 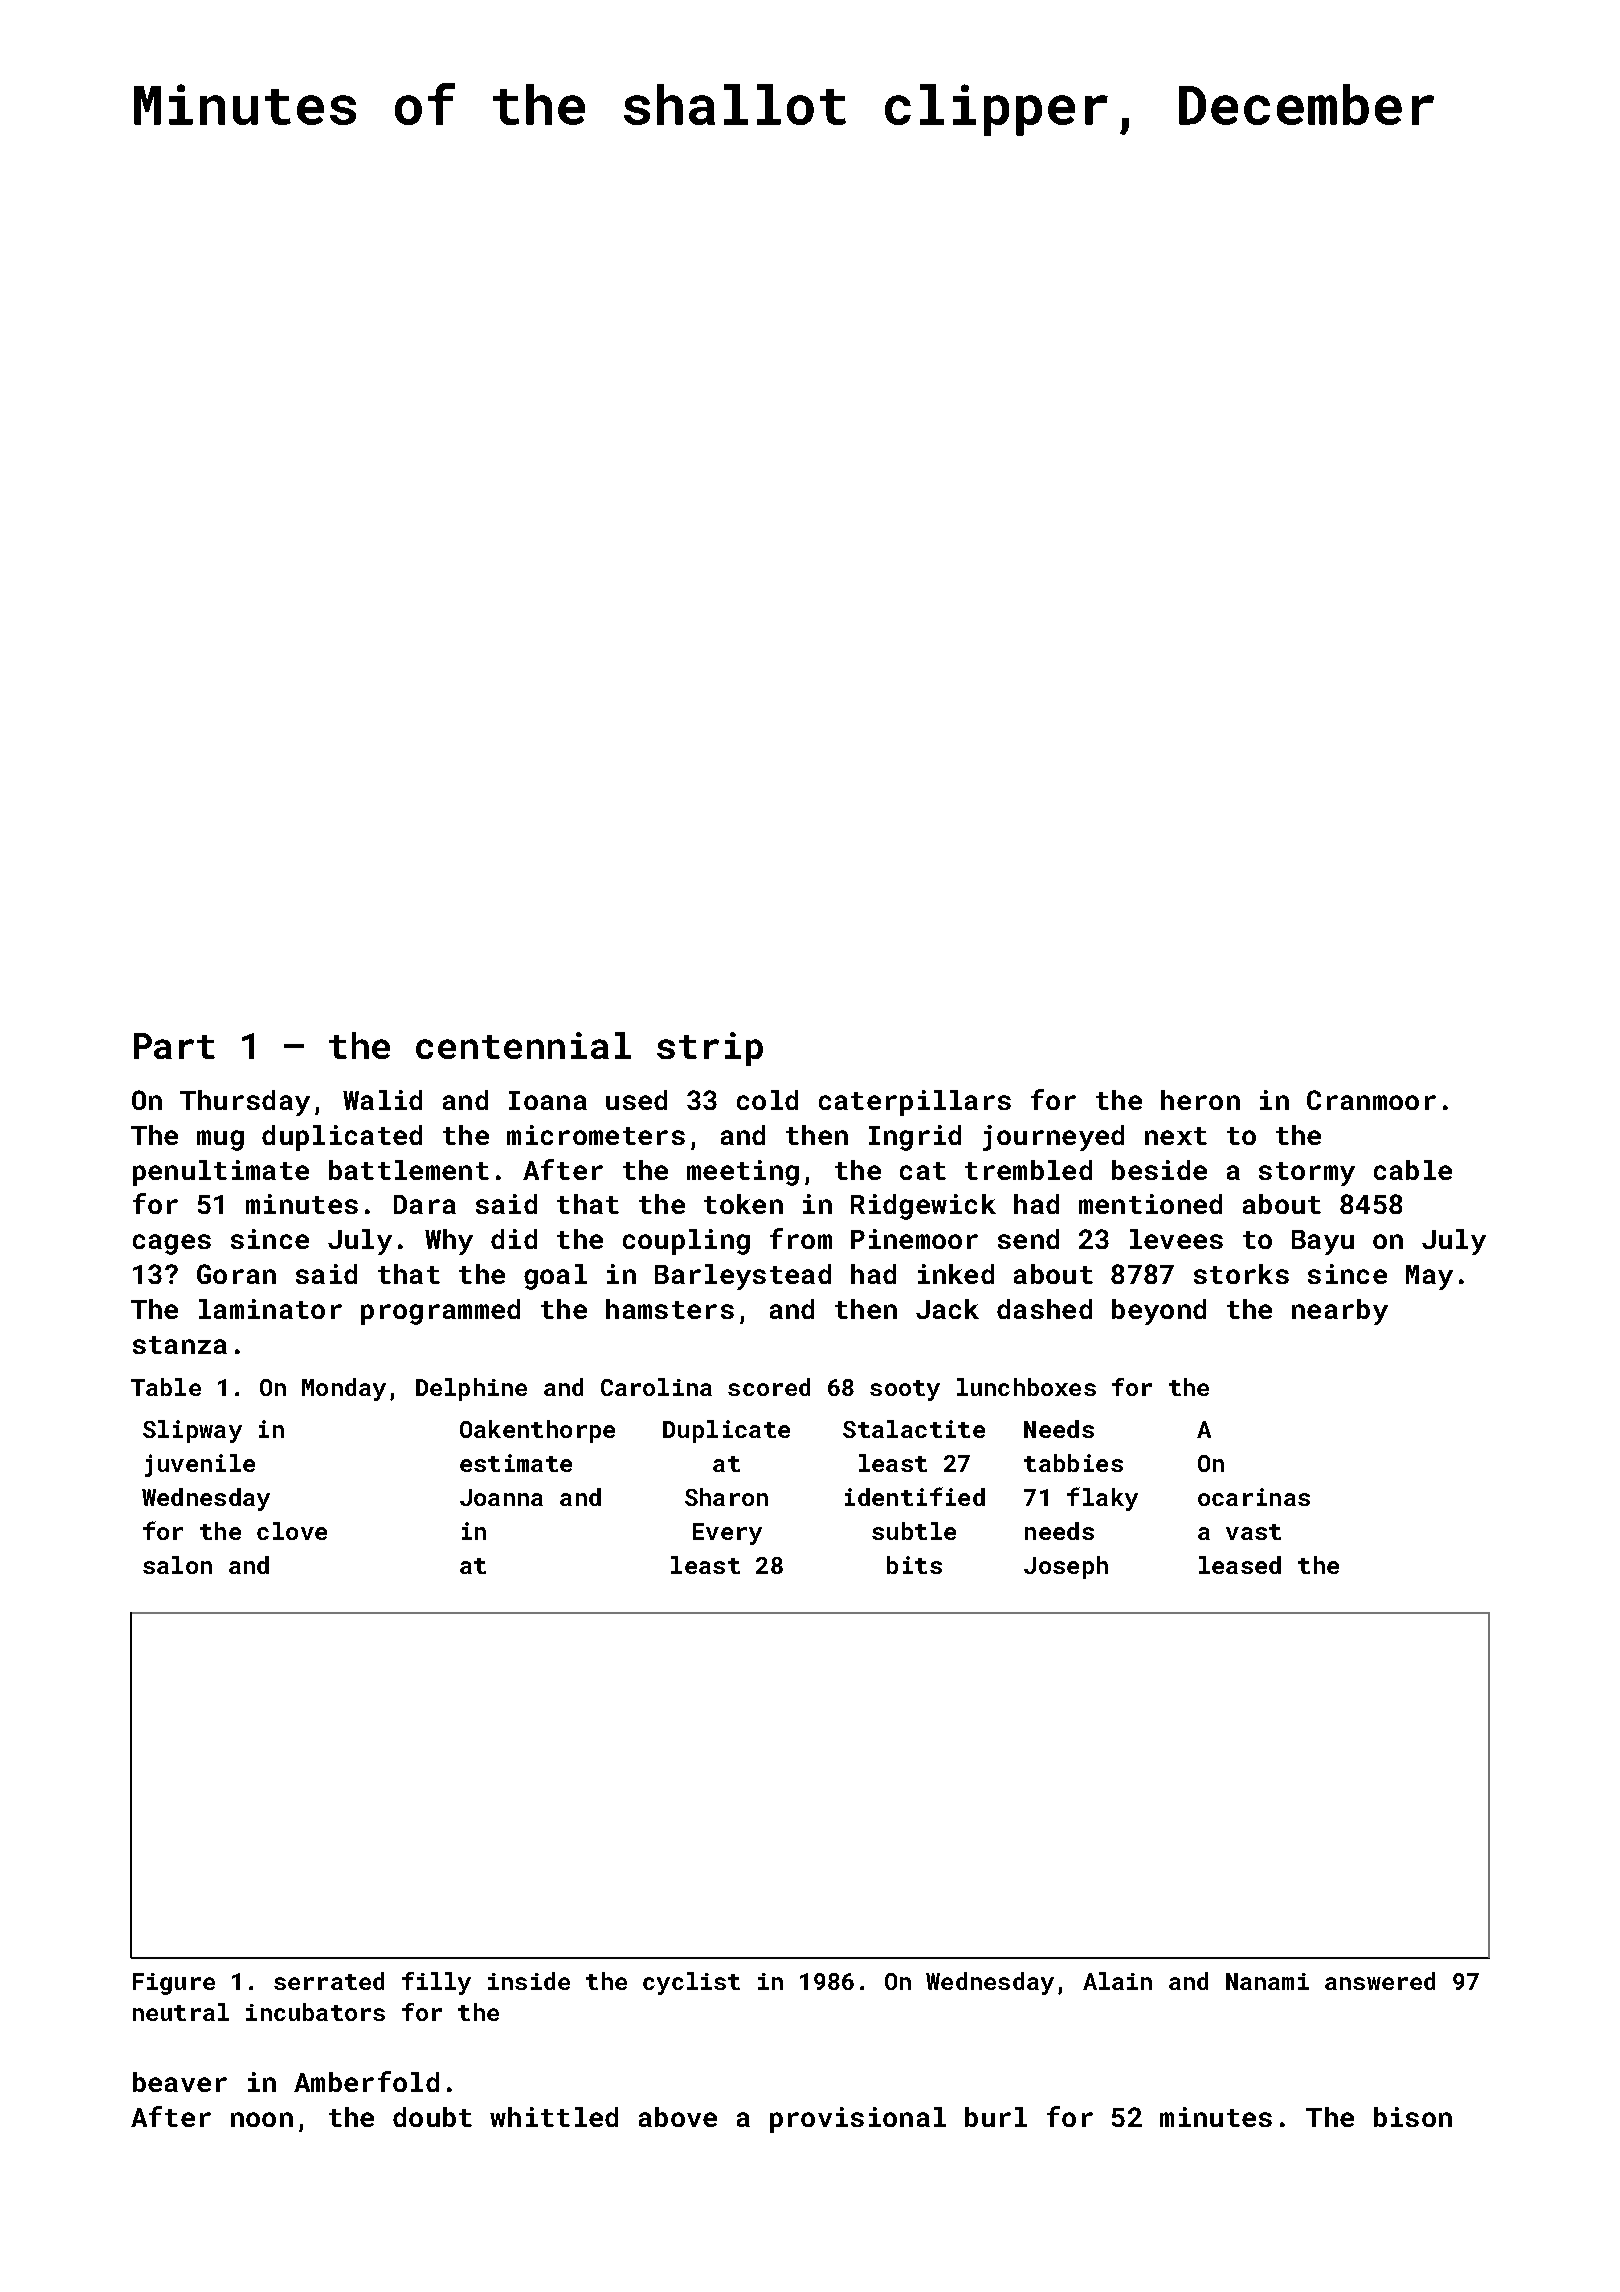 What do you see at coordinates (329, 1981) in the screenshot?
I see `serrated` at bounding box center [329, 1981].
